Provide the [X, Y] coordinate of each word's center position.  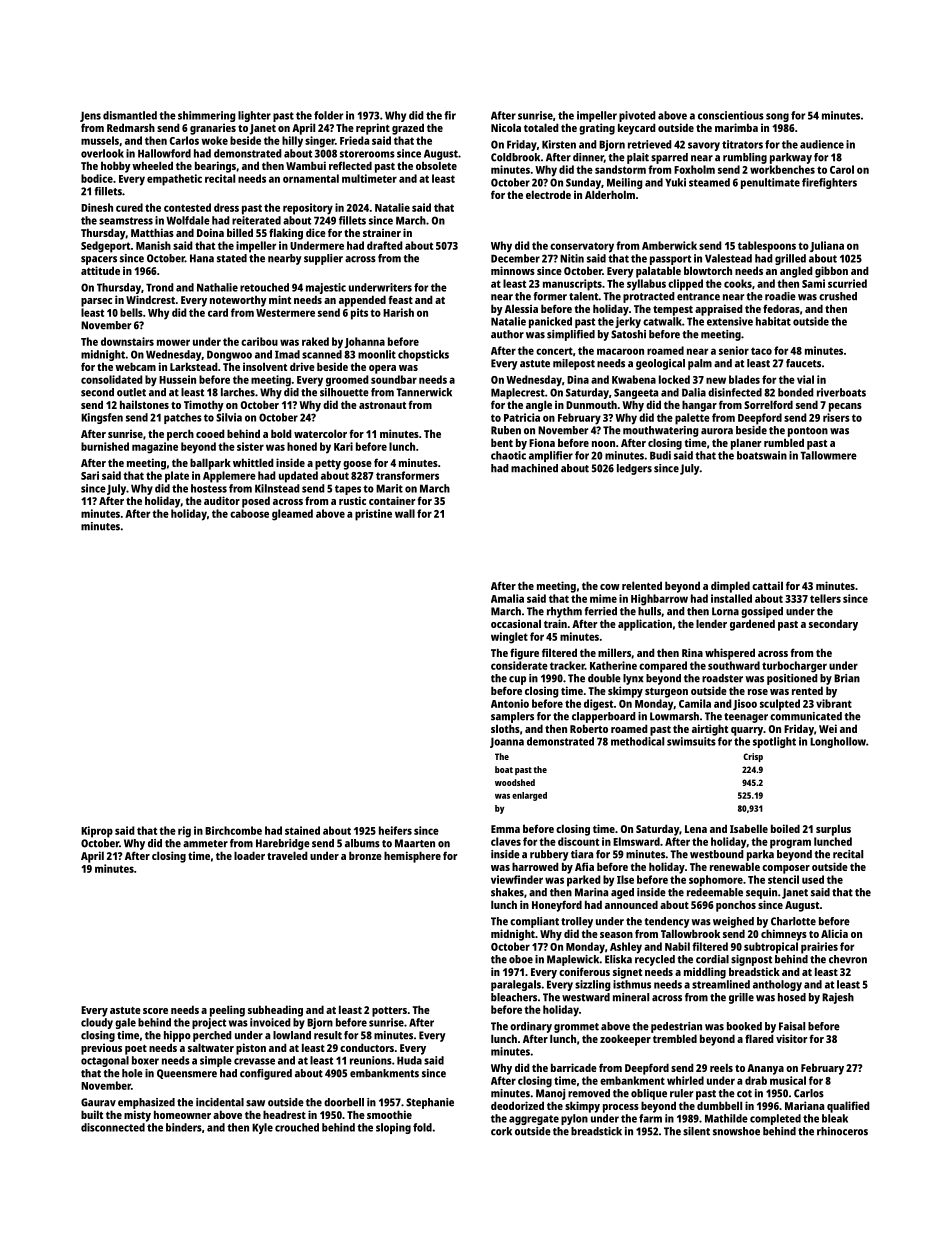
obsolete [436, 165]
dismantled [130, 115]
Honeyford [557, 906]
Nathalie [217, 287]
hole [132, 1073]
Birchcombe [233, 830]
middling [705, 973]
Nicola [506, 127]
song [777, 117]
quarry [747, 731]
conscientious [731, 115]
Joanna [507, 742]
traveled [287, 855]
